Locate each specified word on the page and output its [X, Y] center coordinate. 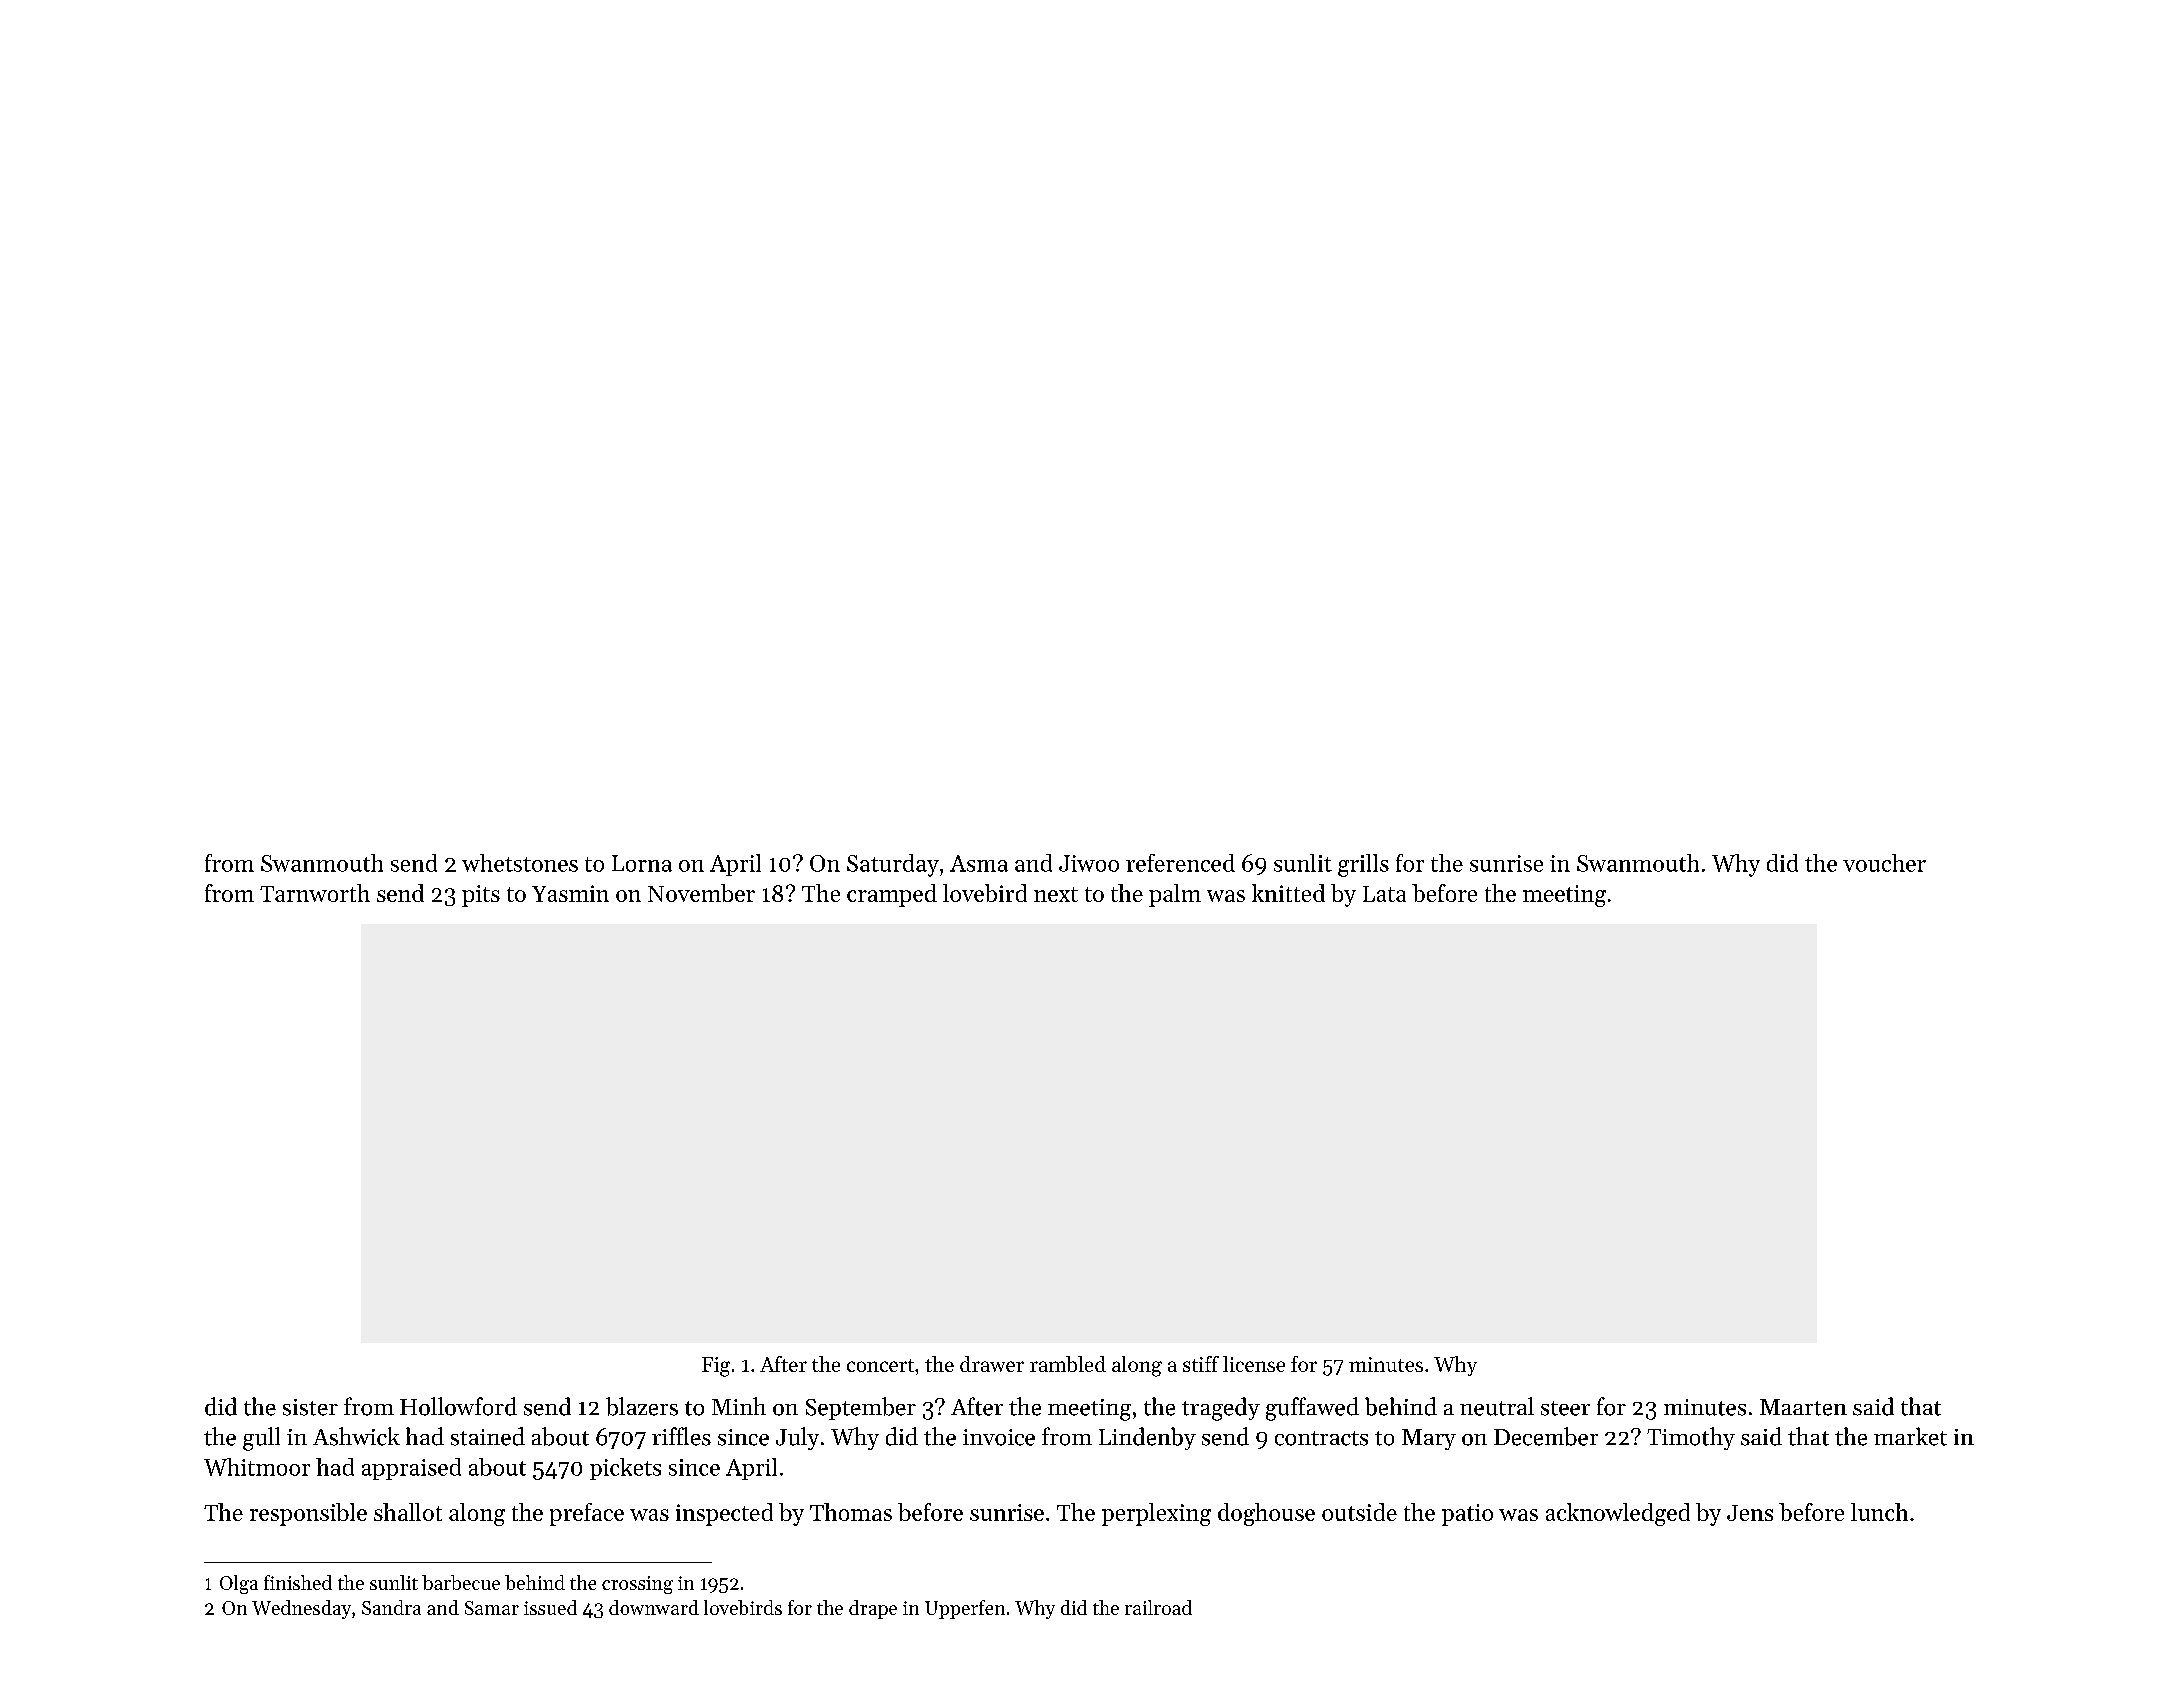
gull [261, 1439]
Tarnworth [315, 893]
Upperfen [965, 1609]
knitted [1288, 893]
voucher [1884, 863]
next [1056, 894]
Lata [1384, 894]
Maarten [1803, 1407]
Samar [492, 1608]
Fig [716, 1367]
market [1910, 1436]
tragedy [1221, 1409]
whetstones [520, 863]
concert [880, 1365]
